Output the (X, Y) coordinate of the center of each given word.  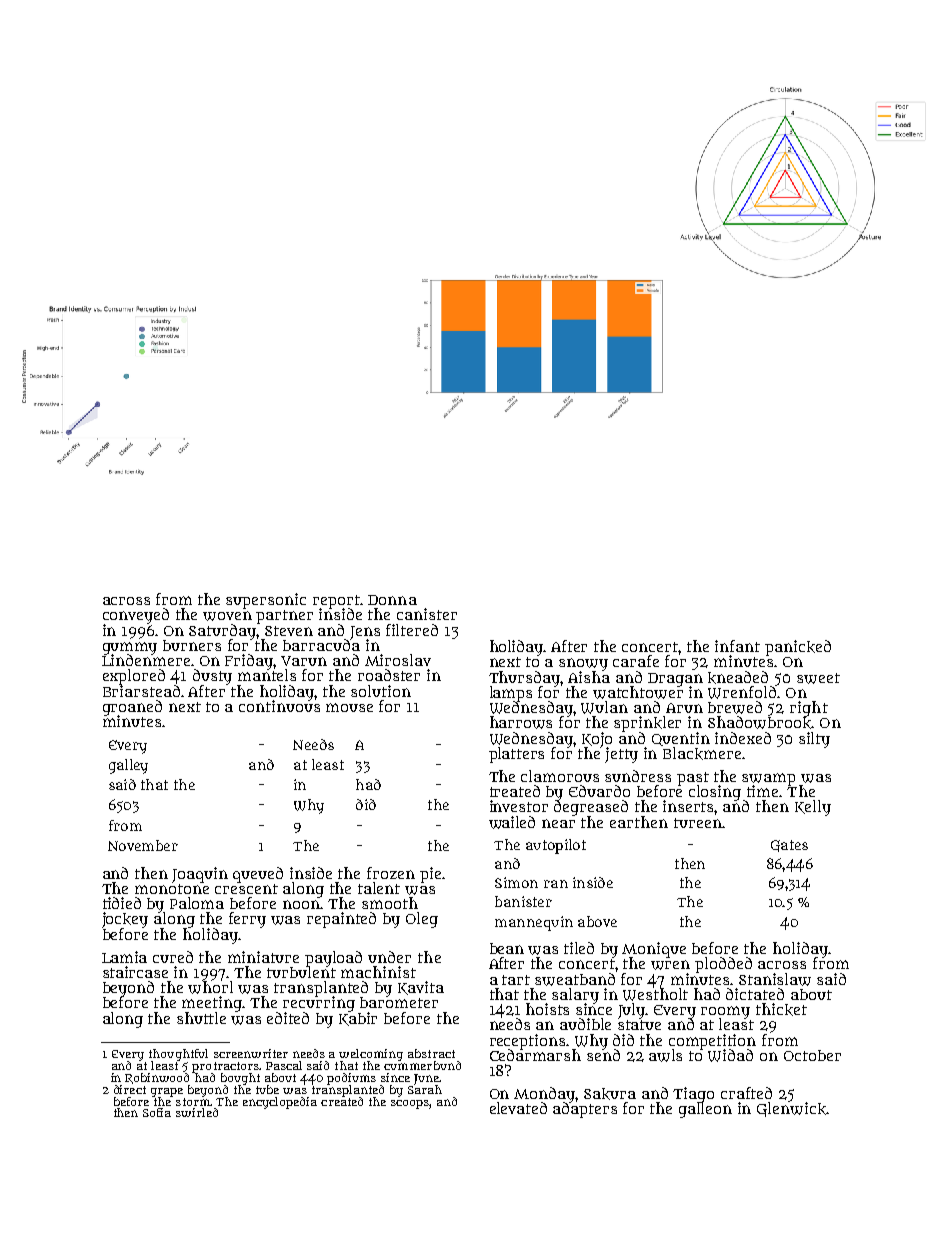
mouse (349, 707)
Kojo (597, 739)
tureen (698, 823)
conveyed (136, 616)
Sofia (157, 1112)
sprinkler (647, 724)
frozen (391, 873)
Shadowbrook (760, 723)
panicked (798, 648)
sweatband (575, 979)
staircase (135, 972)
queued (258, 875)
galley (128, 766)
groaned (132, 708)
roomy (725, 1012)
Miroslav (398, 660)
